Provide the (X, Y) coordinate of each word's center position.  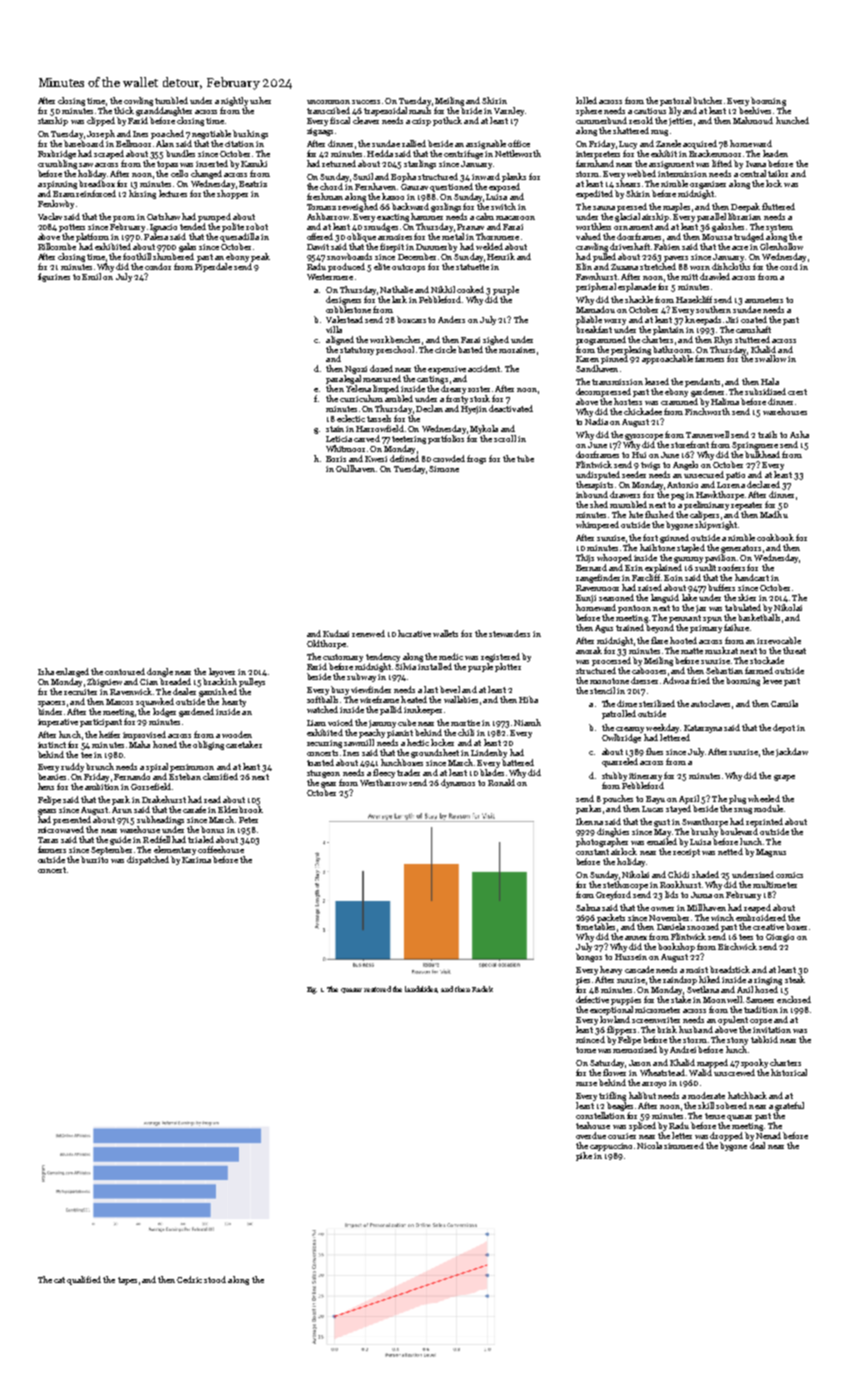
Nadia (596, 421)
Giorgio (780, 938)
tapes (127, 1281)
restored (377, 989)
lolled (586, 100)
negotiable (211, 134)
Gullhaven (355, 468)
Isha (46, 671)
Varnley (509, 111)
